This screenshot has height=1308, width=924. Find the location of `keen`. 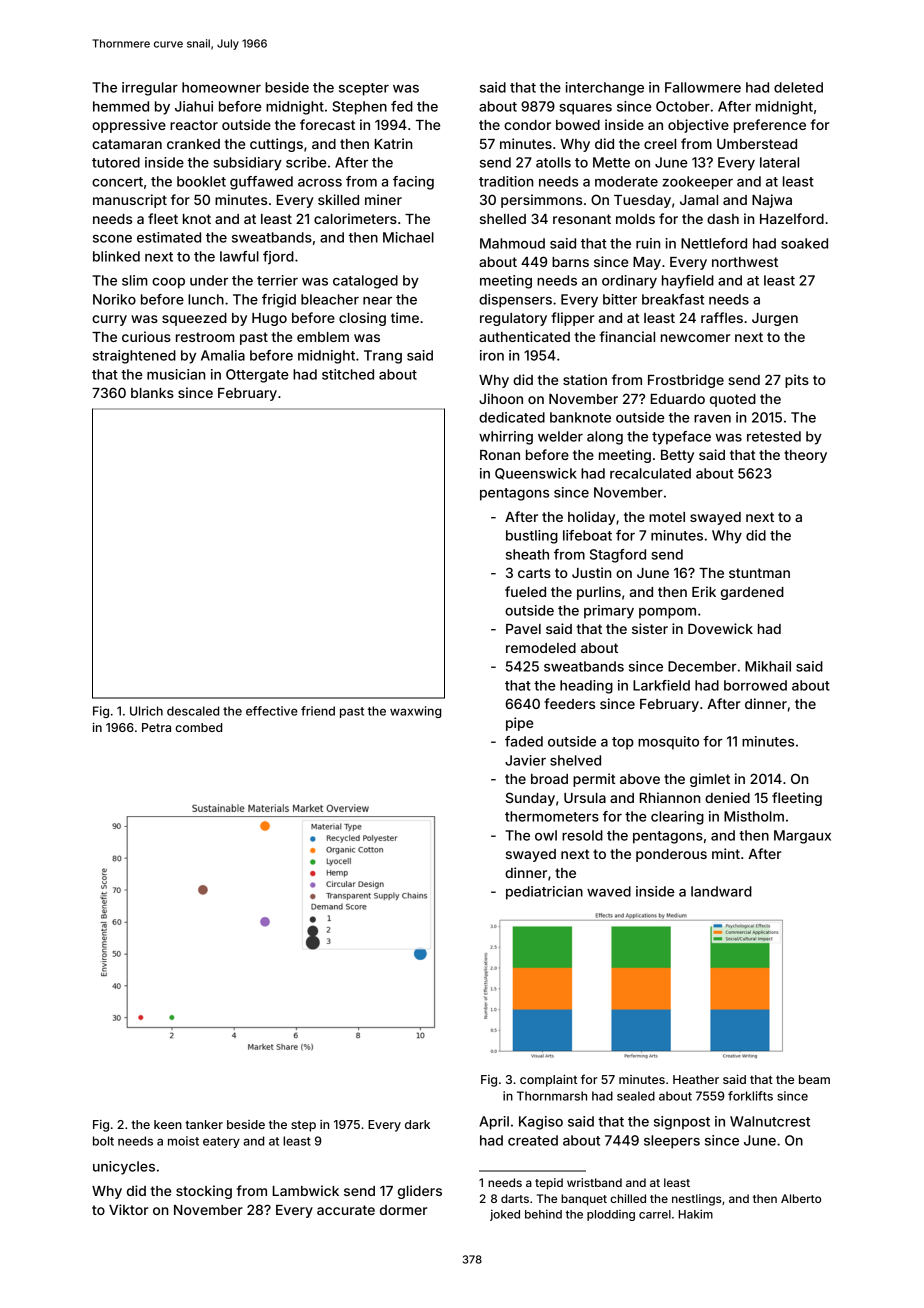

keen is located at coordinates (168, 1124).
